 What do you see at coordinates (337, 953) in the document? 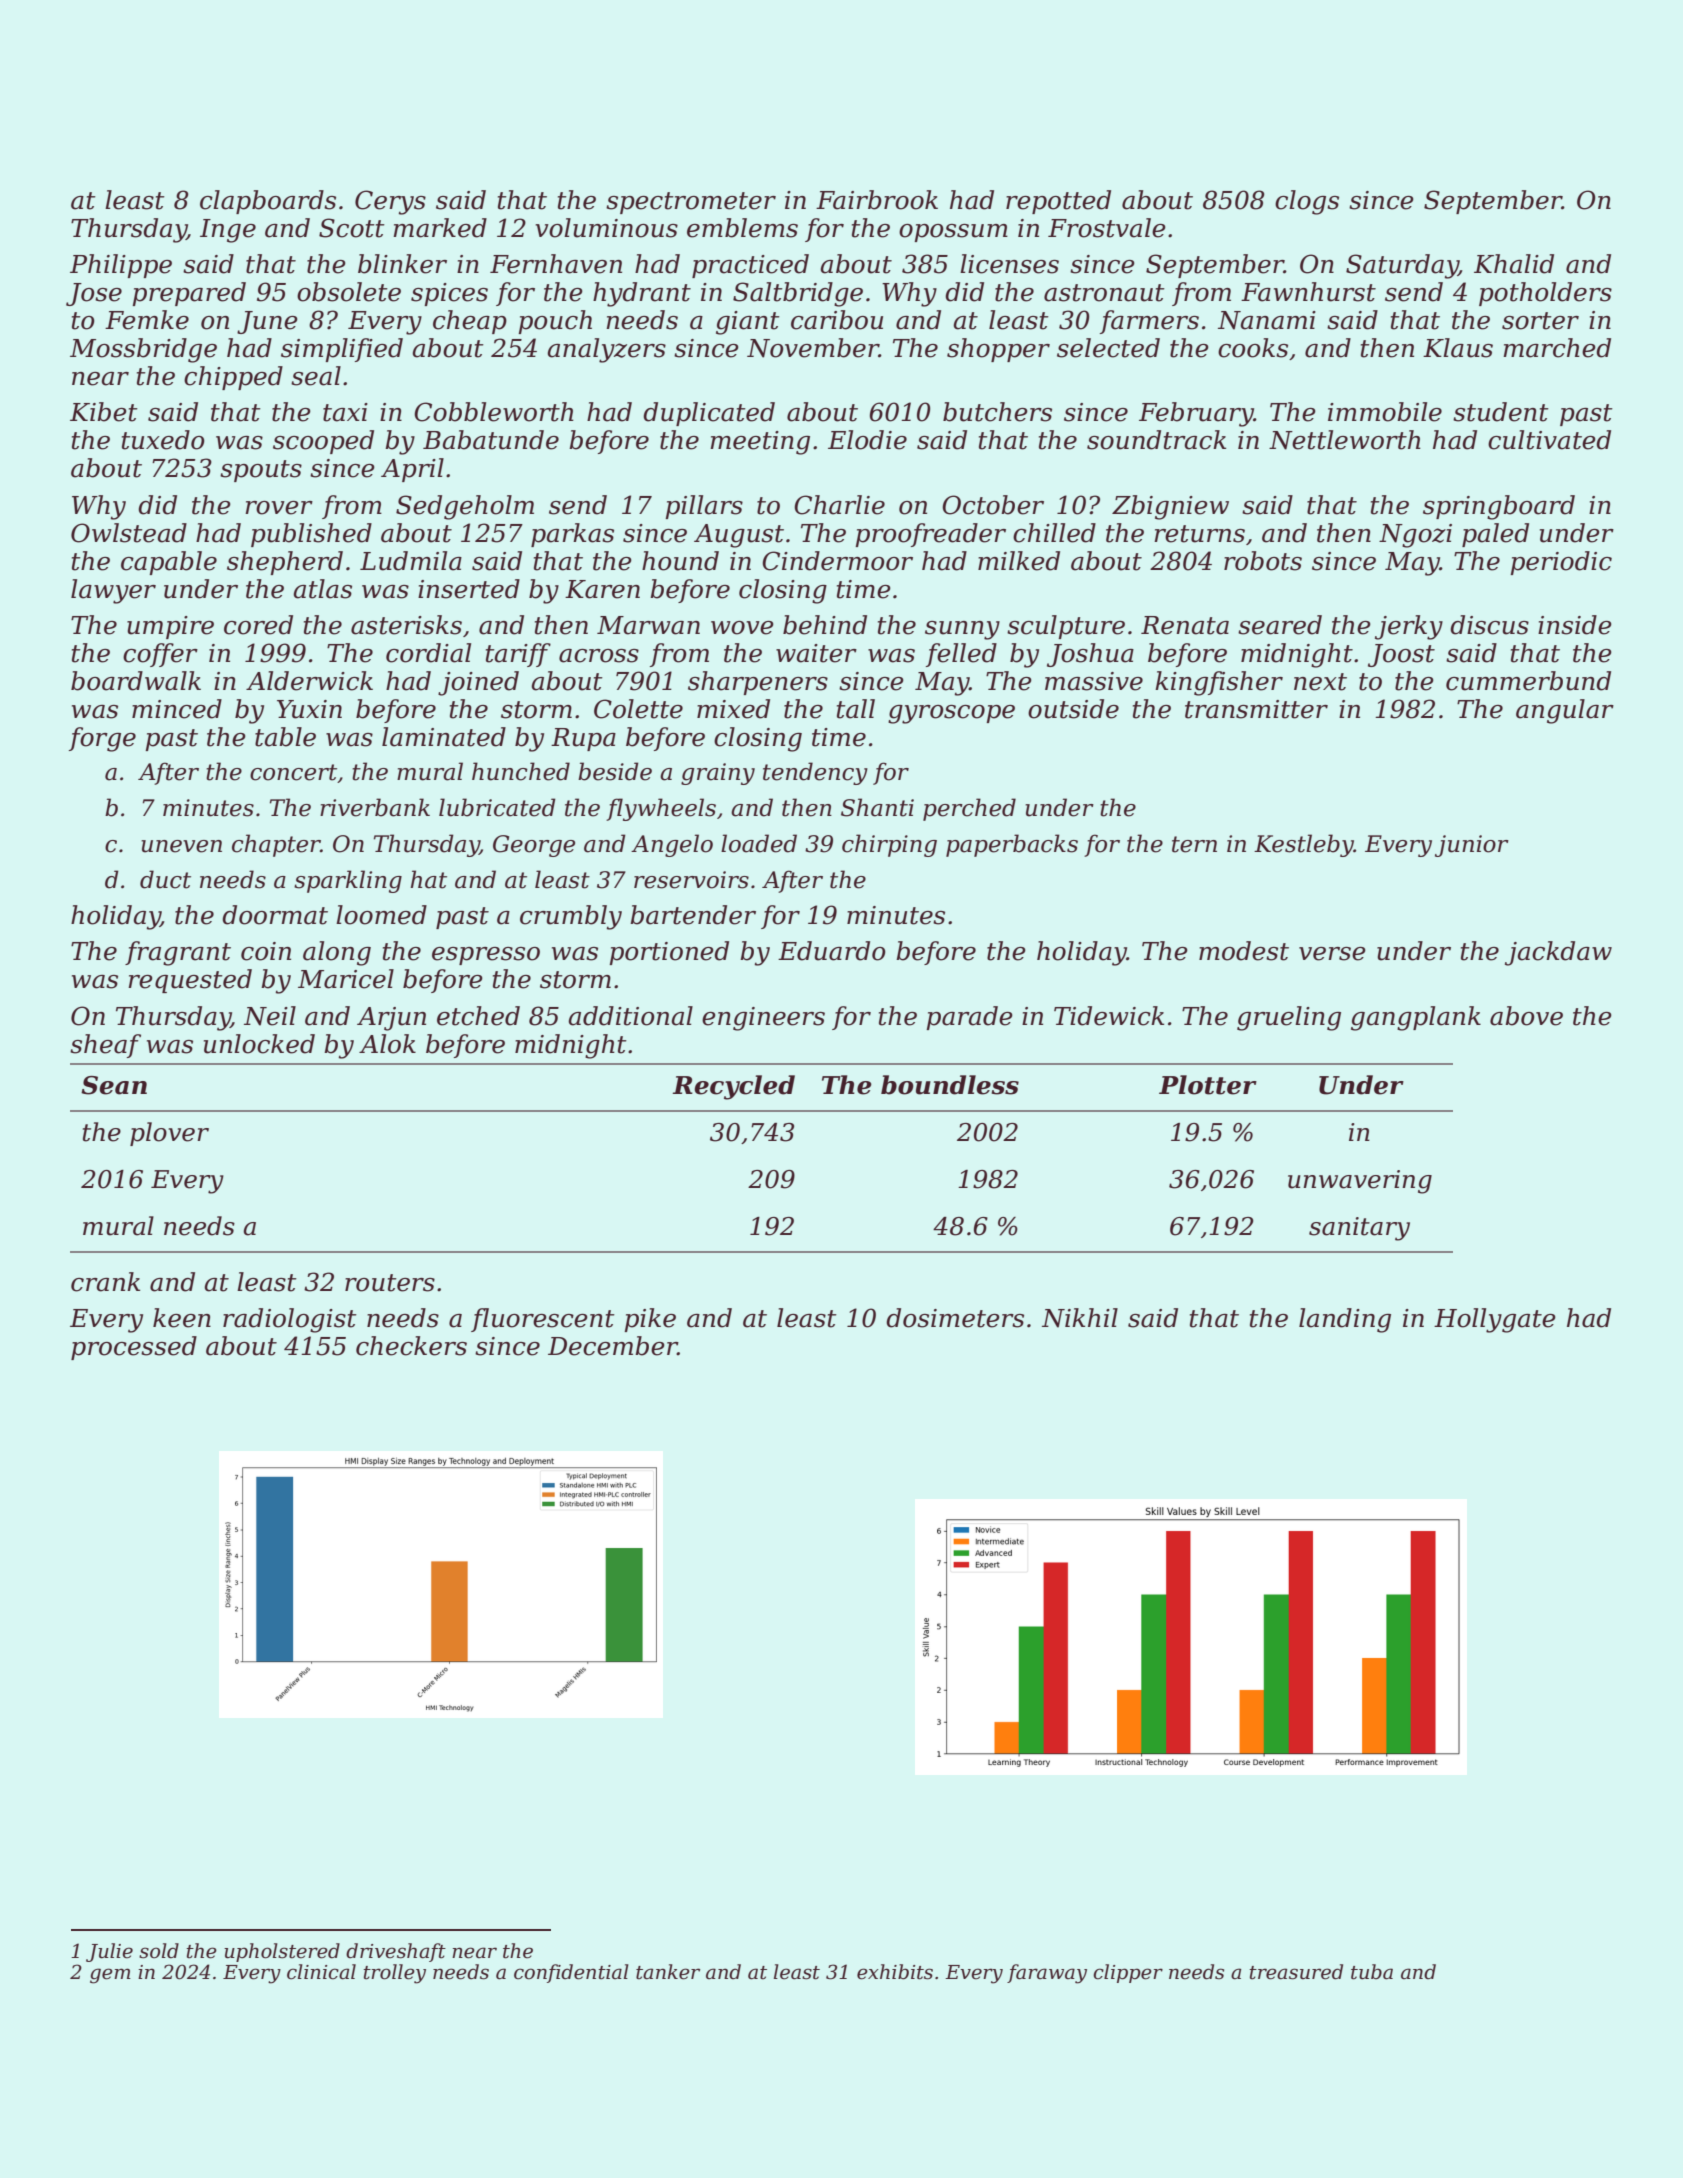
I see `along` at bounding box center [337, 953].
